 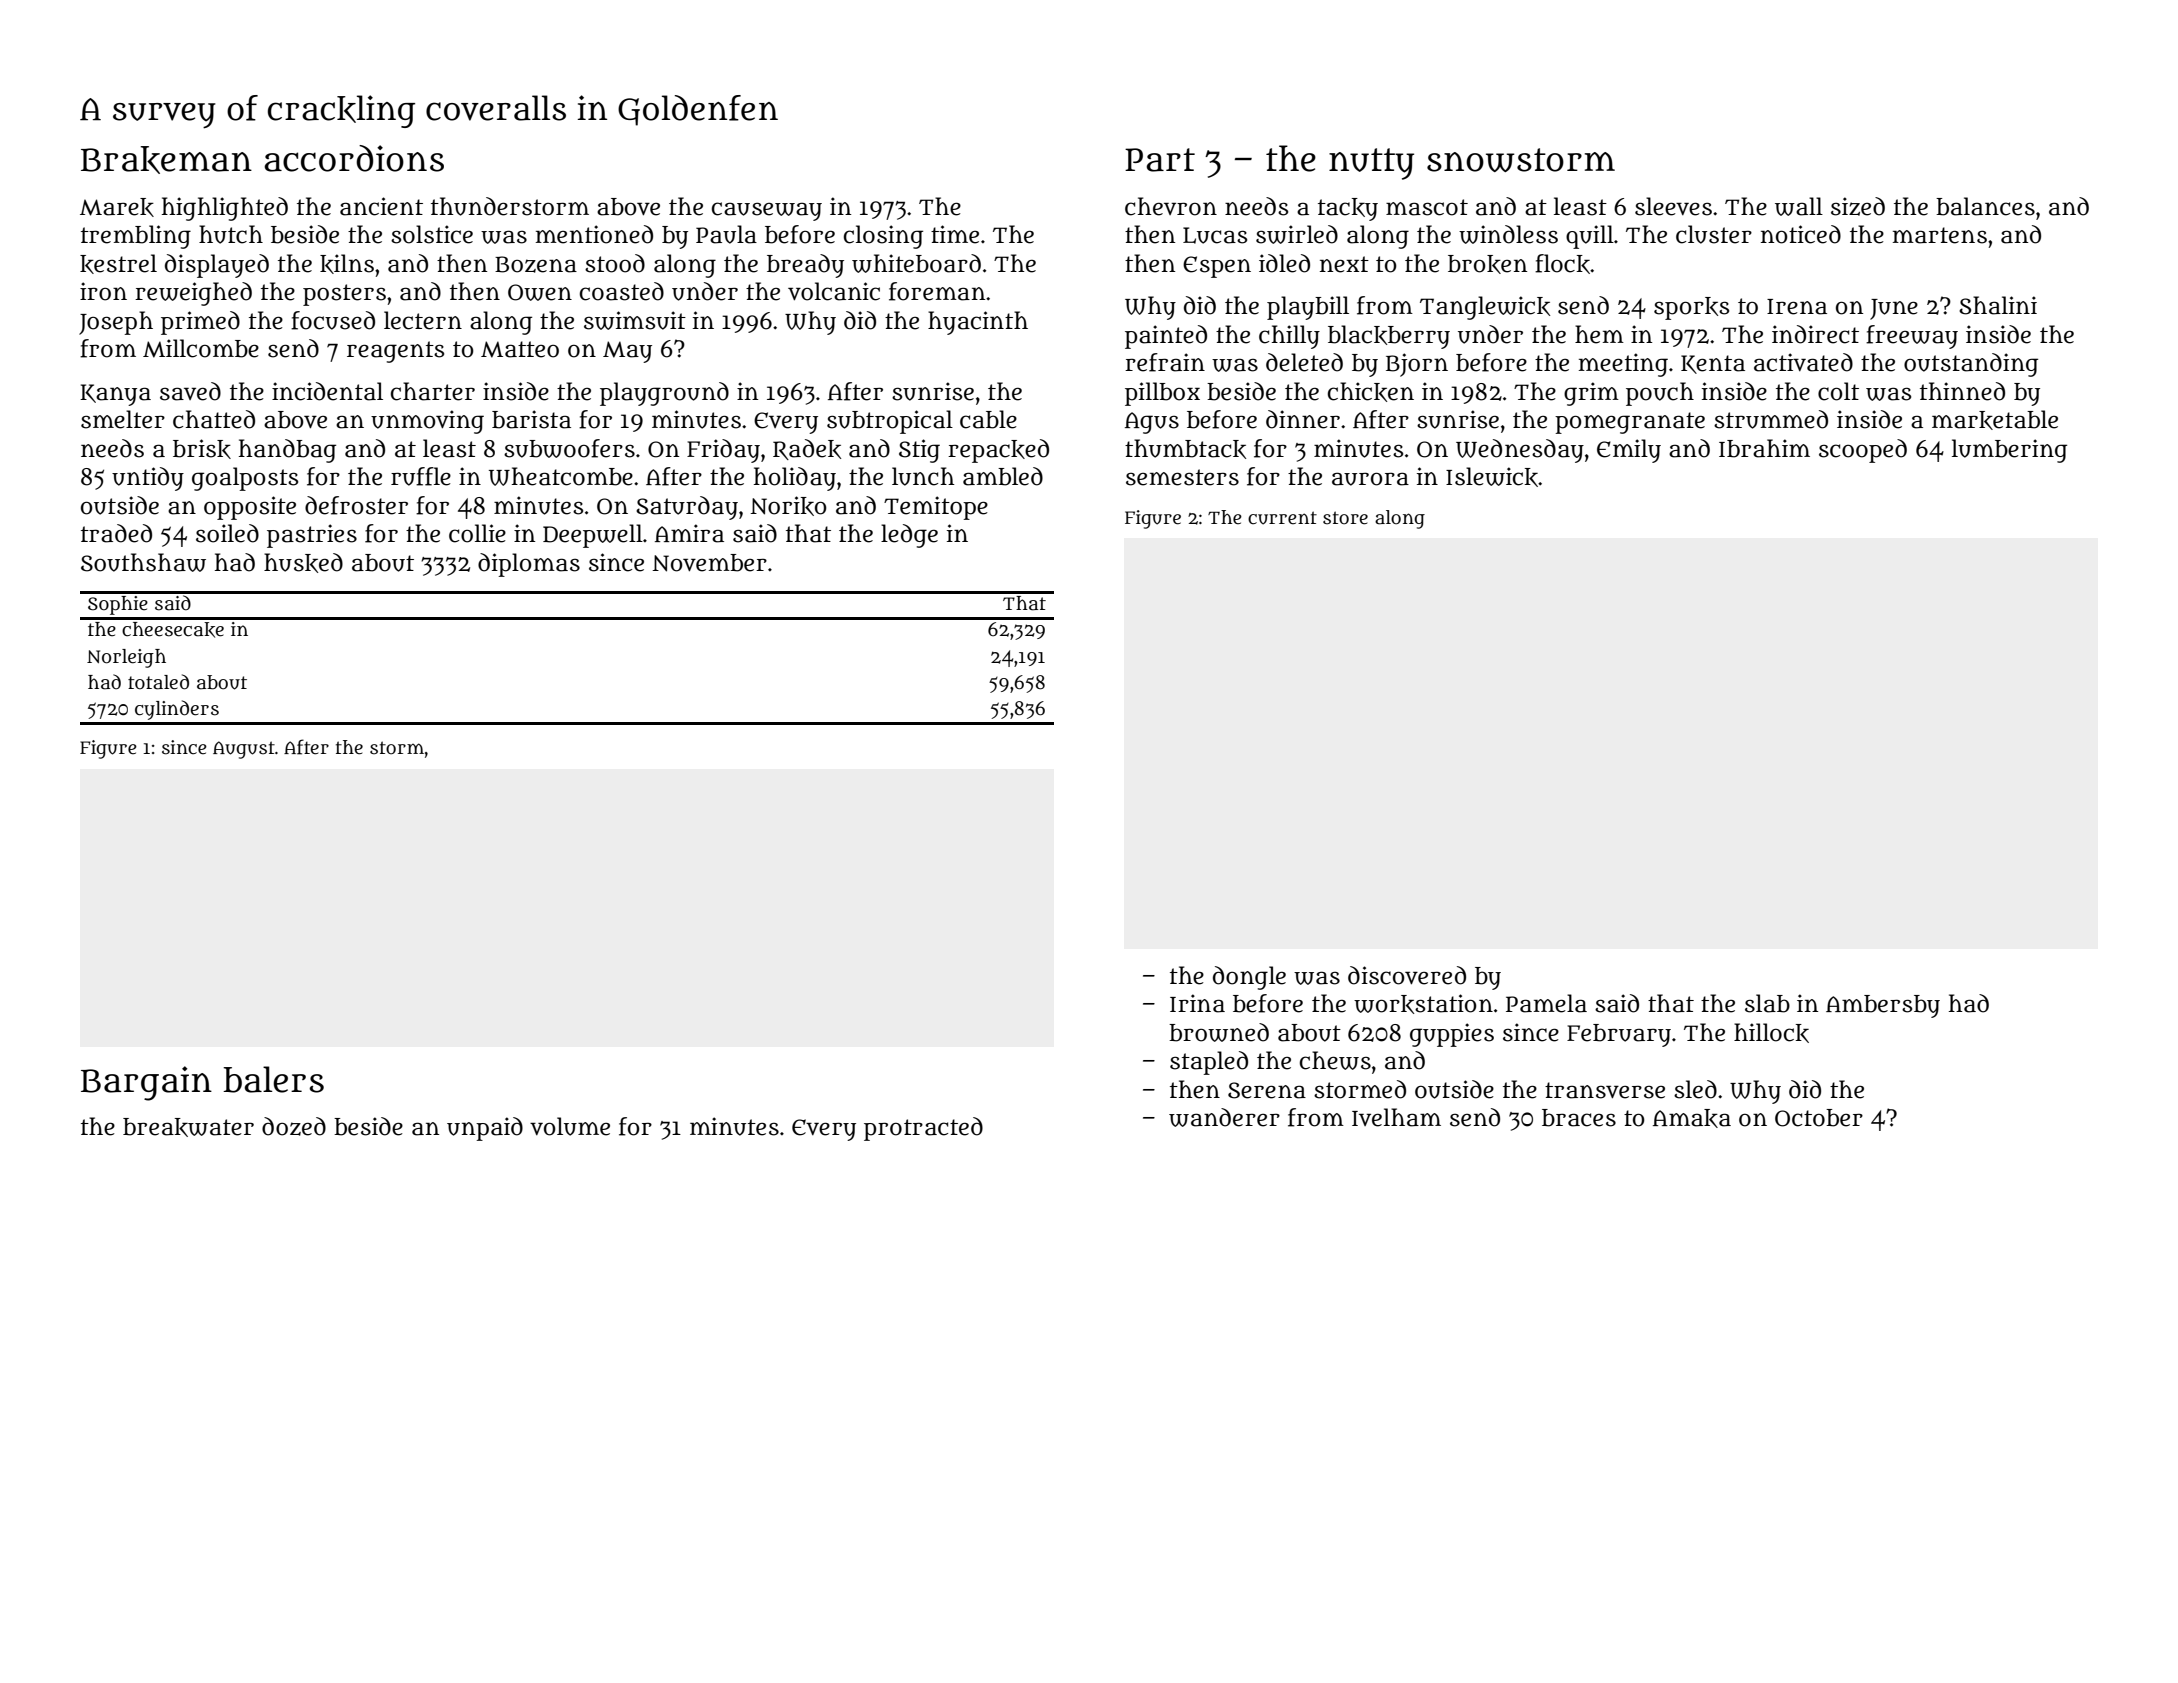 I want to click on balances, so click(x=1985, y=206).
